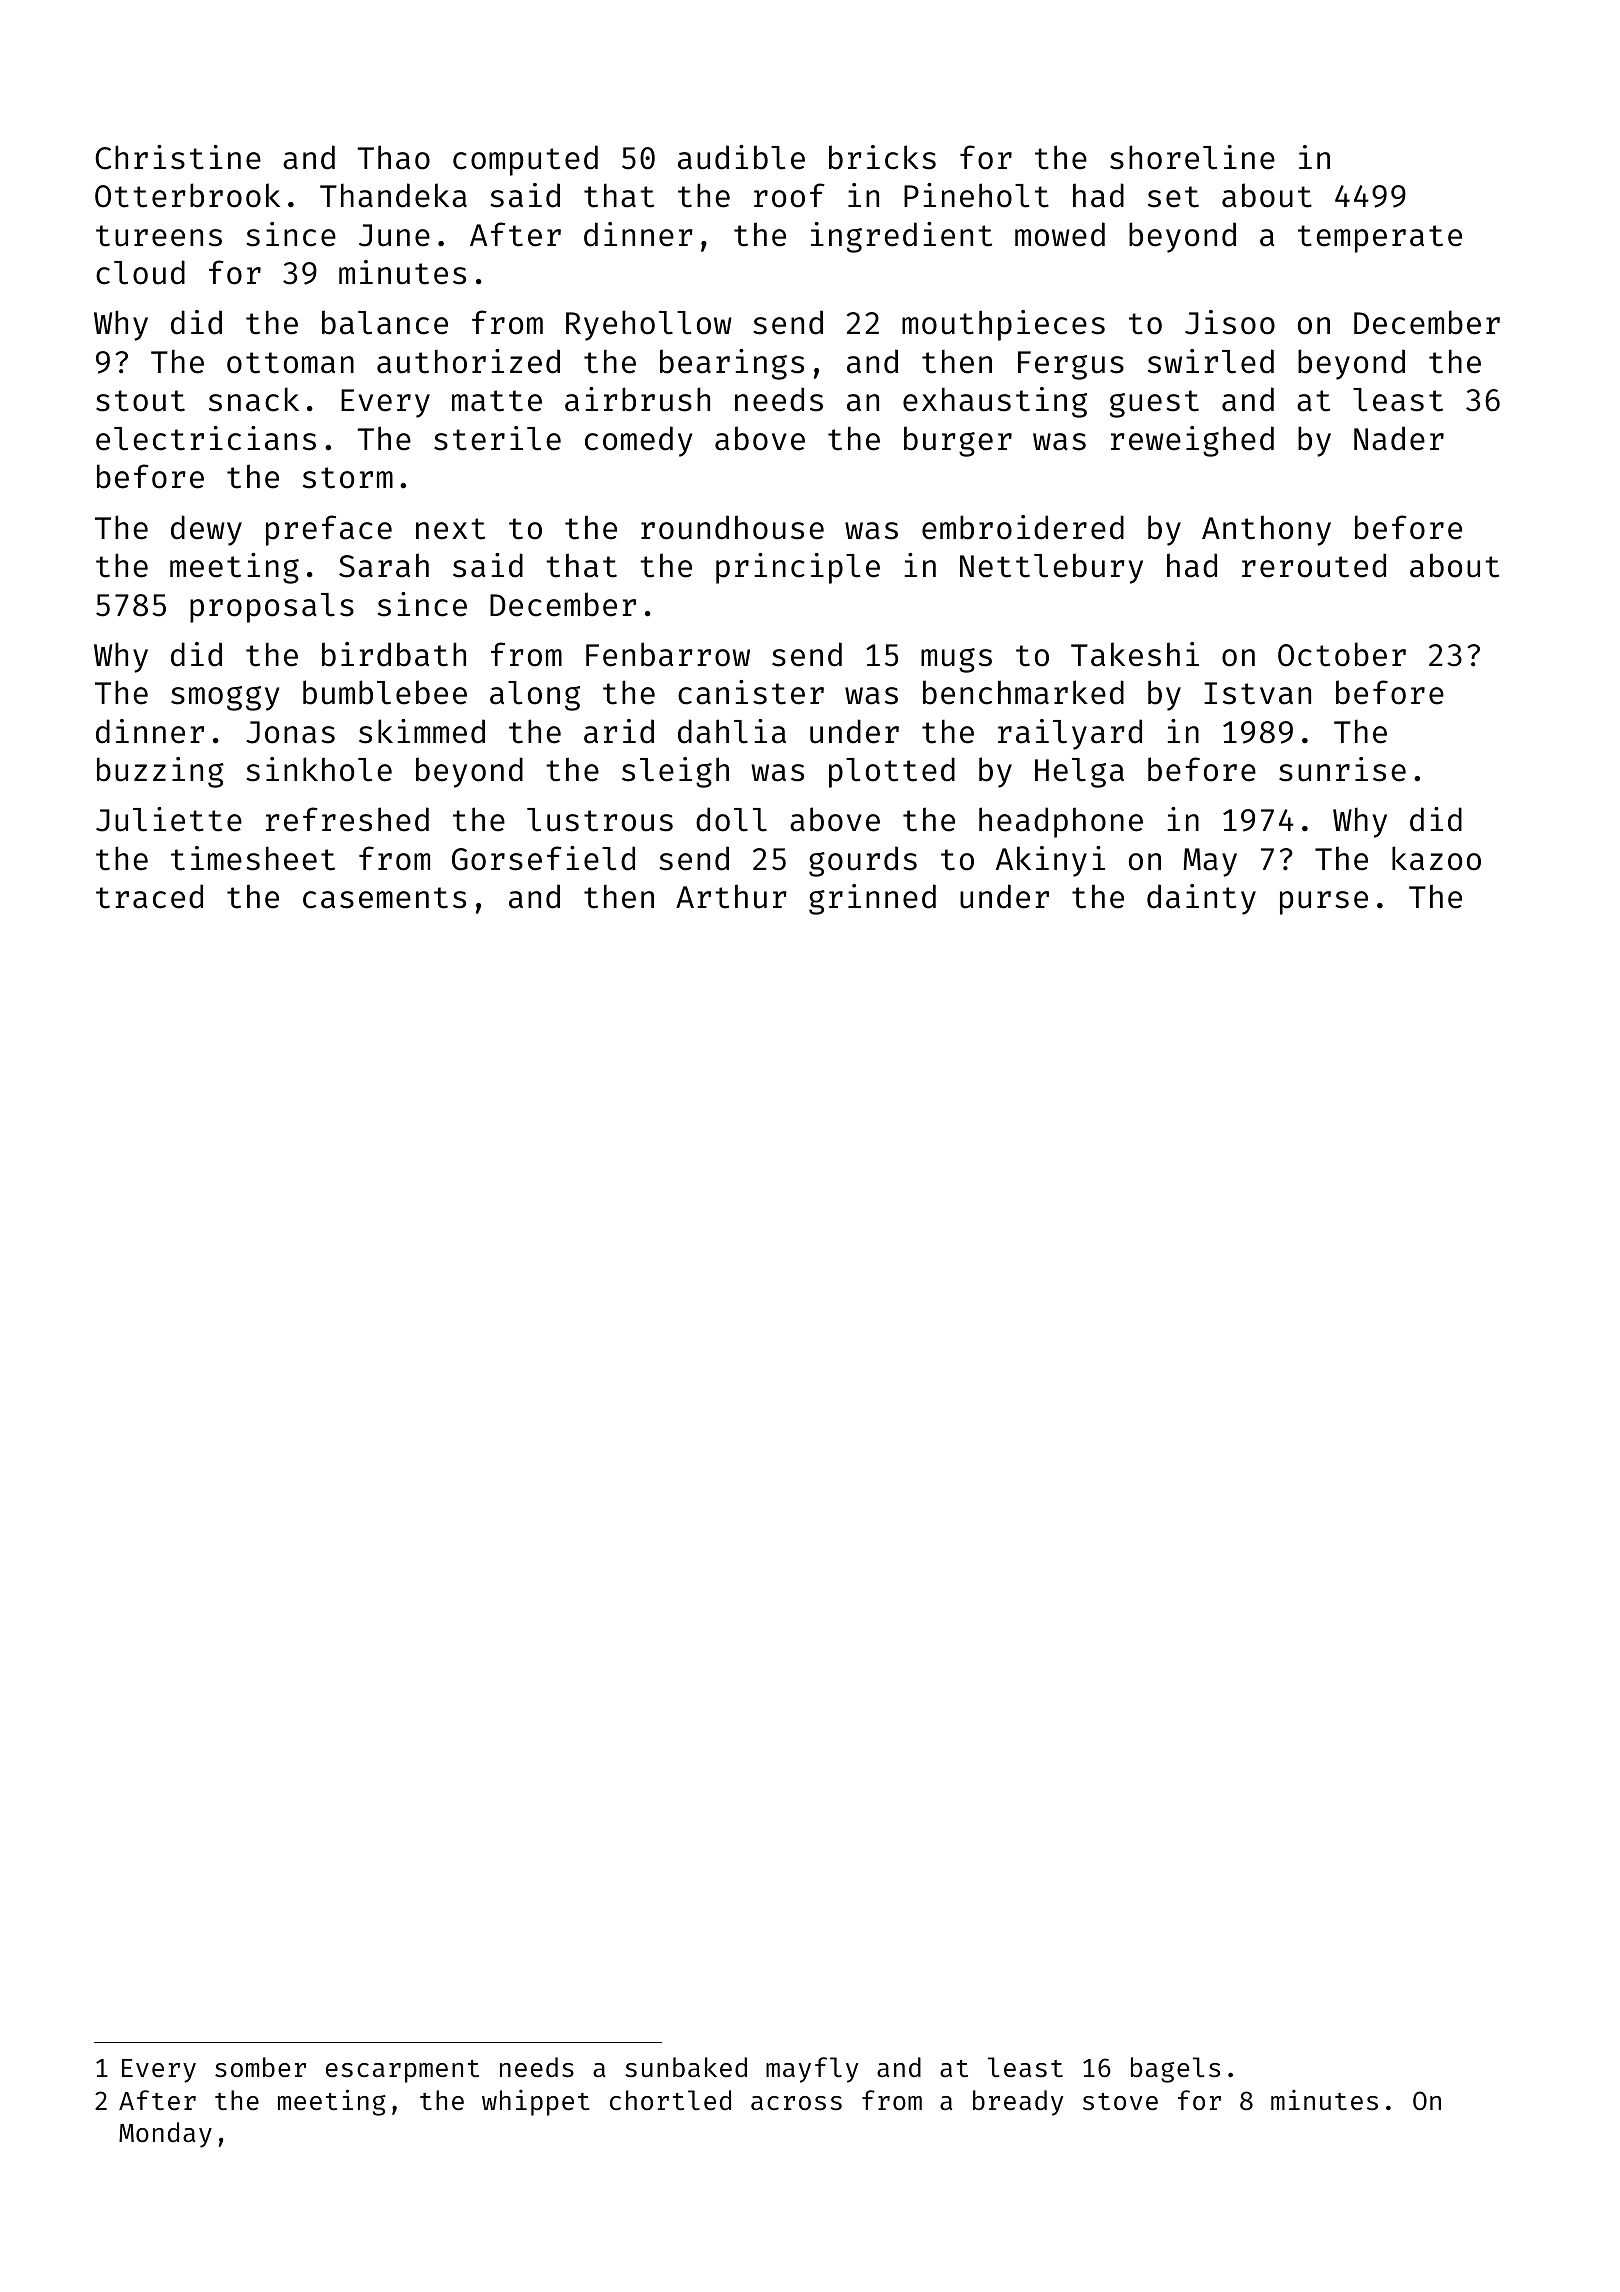  Describe the element at coordinates (393, 195) in the screenshot. I see `Thandeka` at that location.
